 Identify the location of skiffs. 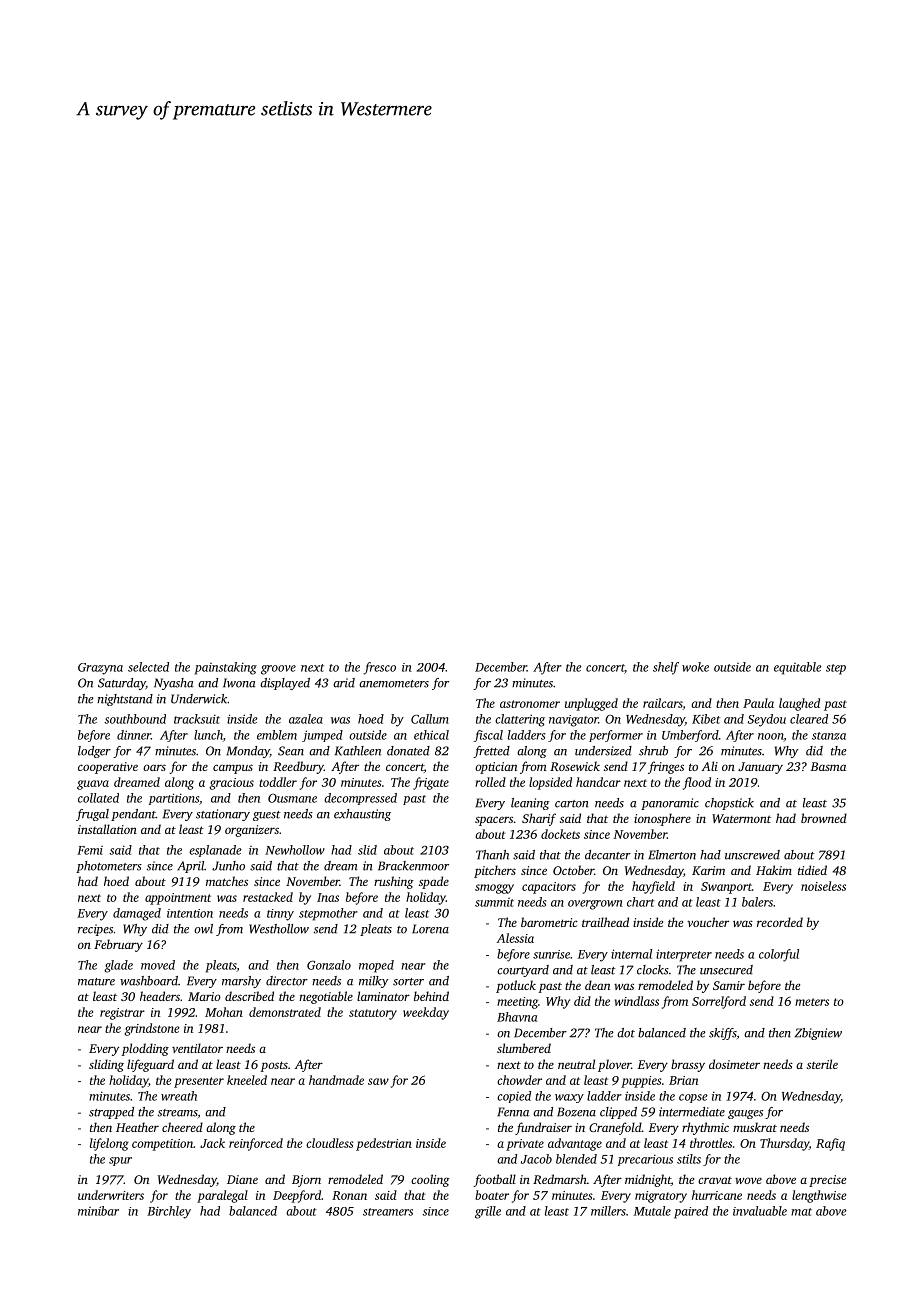
(722, 1034).
